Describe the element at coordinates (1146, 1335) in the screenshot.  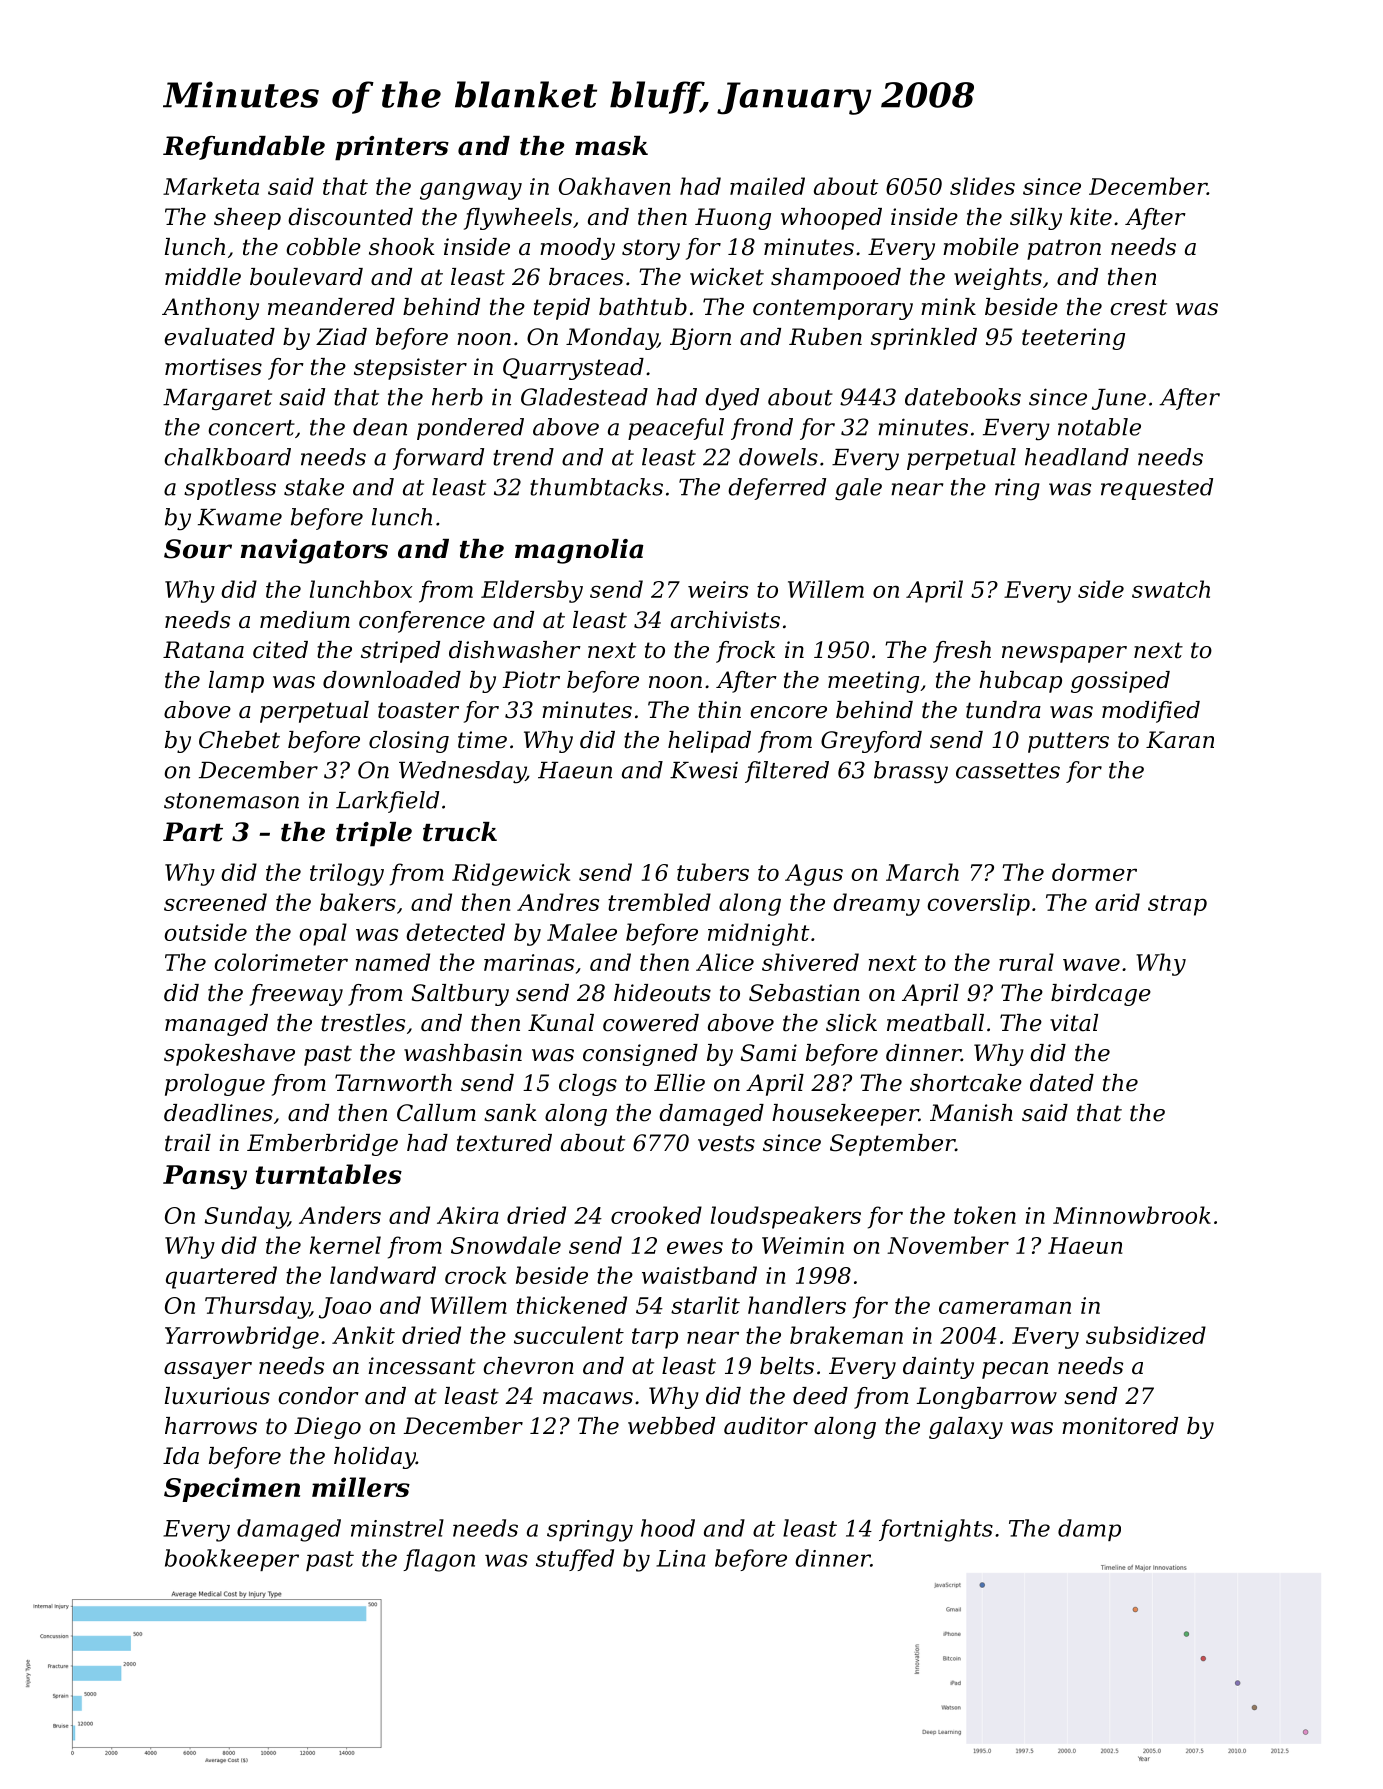
I see `subsidized` at that location.
